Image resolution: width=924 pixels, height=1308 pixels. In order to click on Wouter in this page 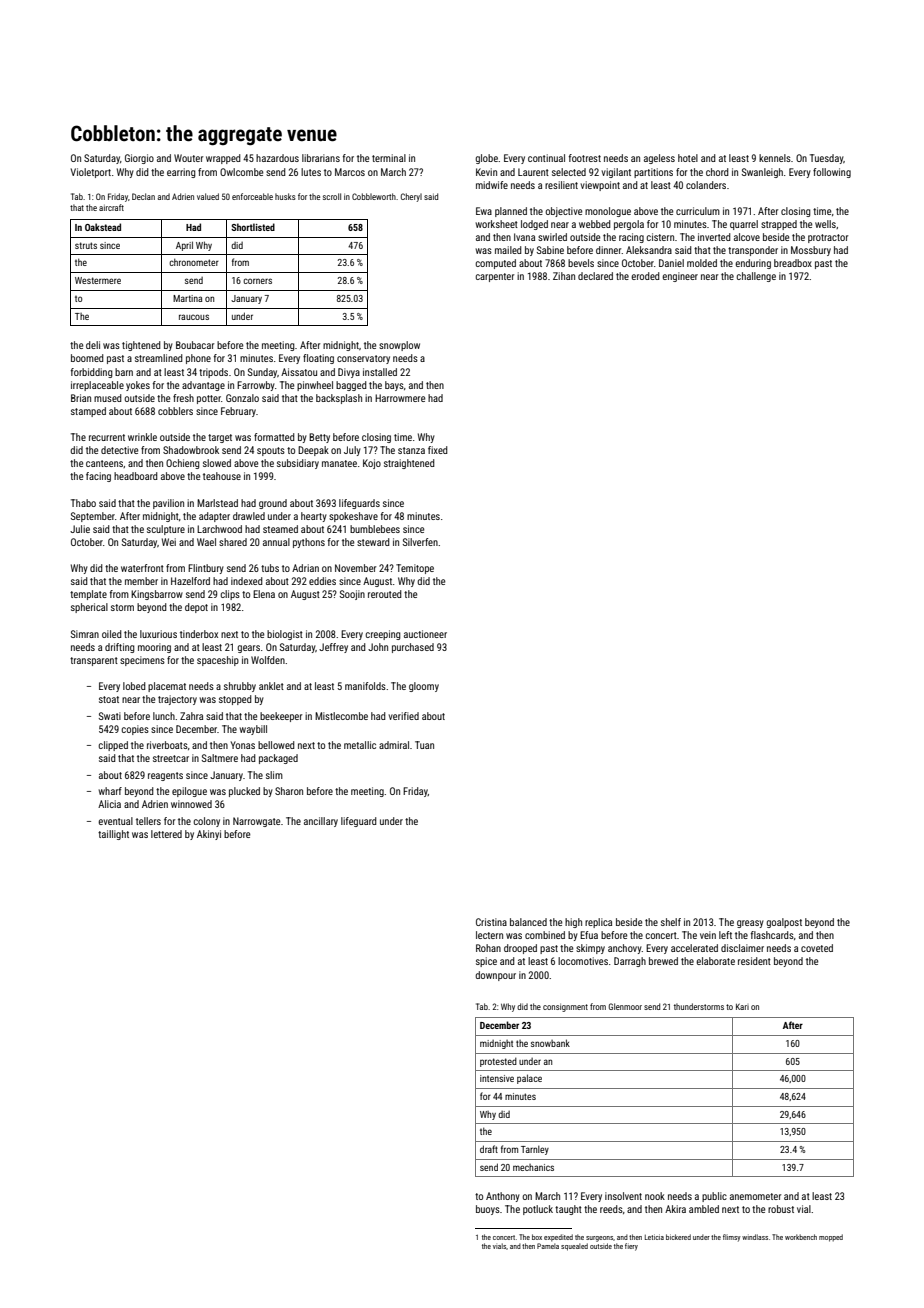, I will do `click(188, 158)`.
